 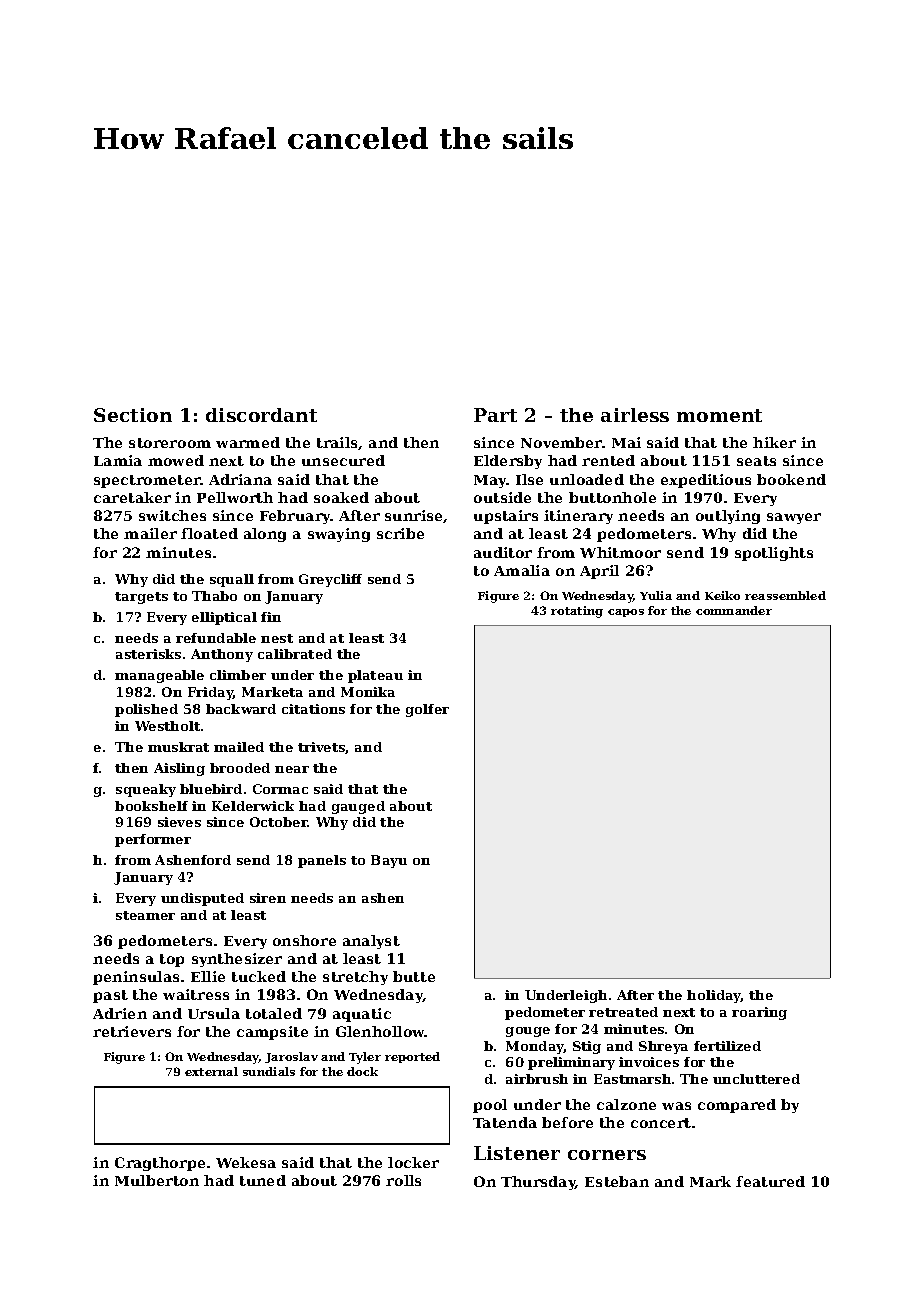 What do you see at coordinates (133, 415) in the screenshot?
I see `Section` at bounding box center [133, 415].
